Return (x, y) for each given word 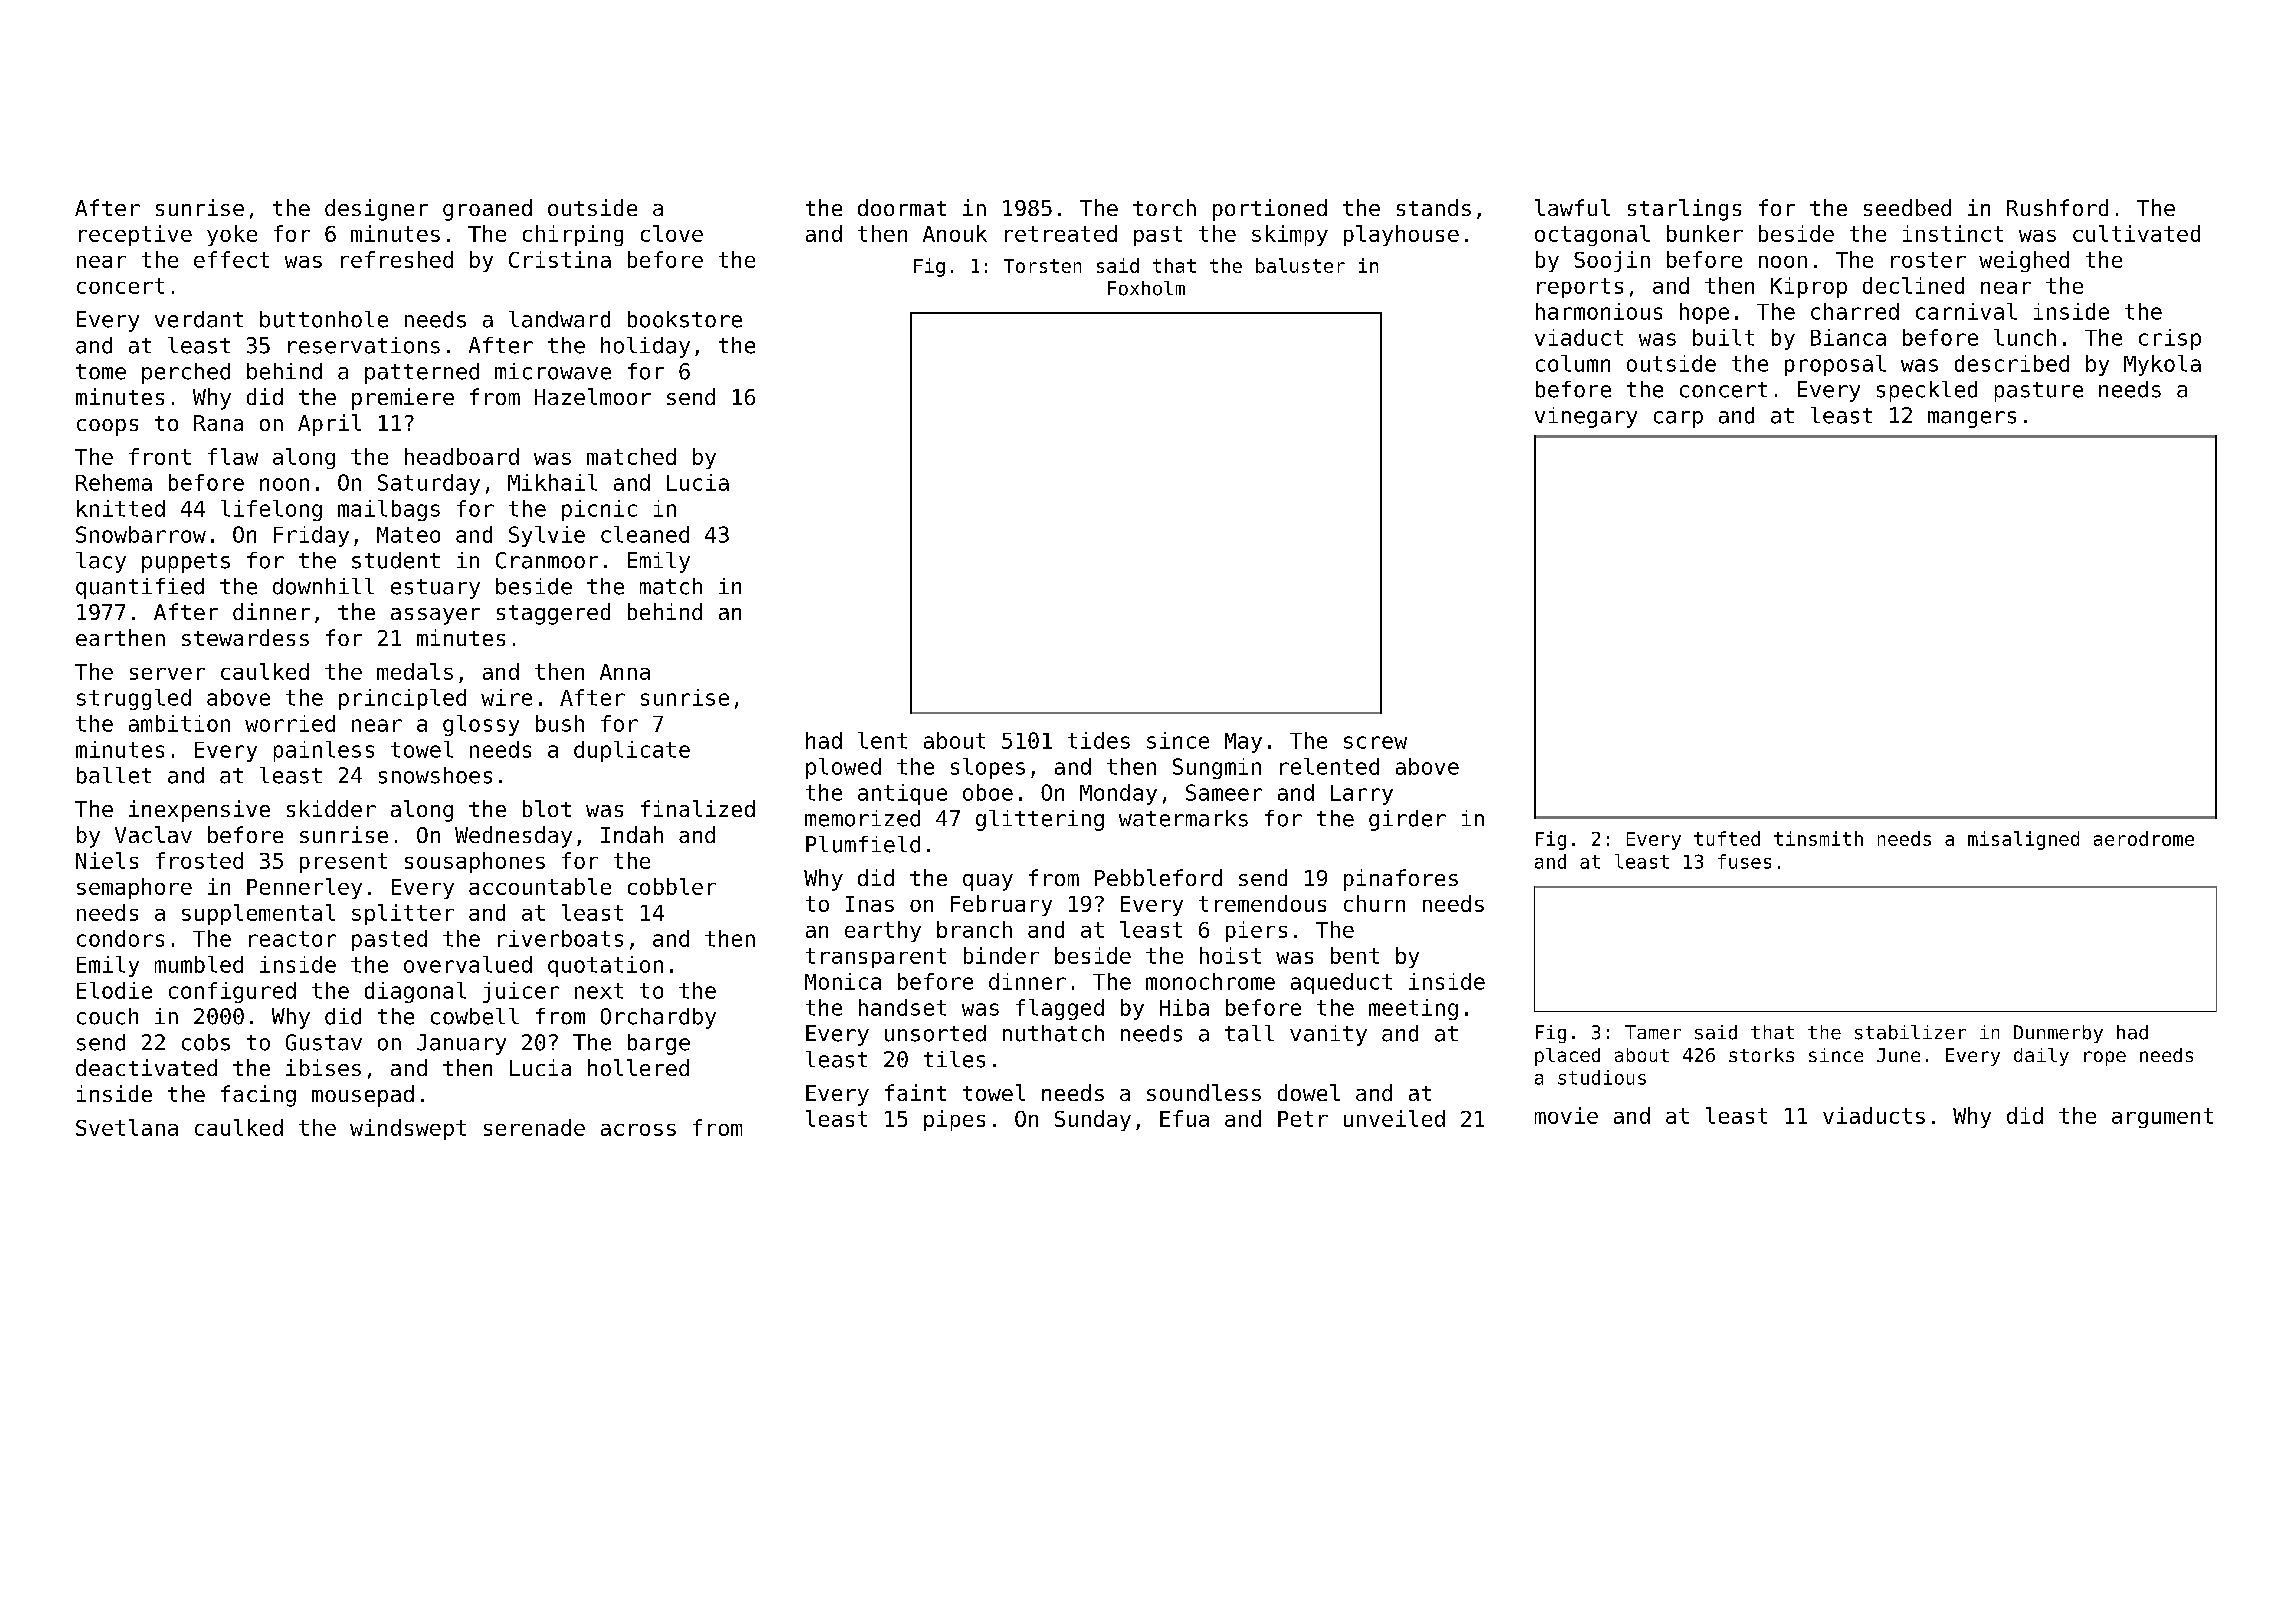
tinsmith (1818, 838)
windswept (408, 1129)
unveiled (1394, 1118)
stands (1434, 207)
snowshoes (435, 775)
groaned (487, 210)
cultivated (2136, 233)
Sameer (1224, 792)
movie (1566, 1115)
